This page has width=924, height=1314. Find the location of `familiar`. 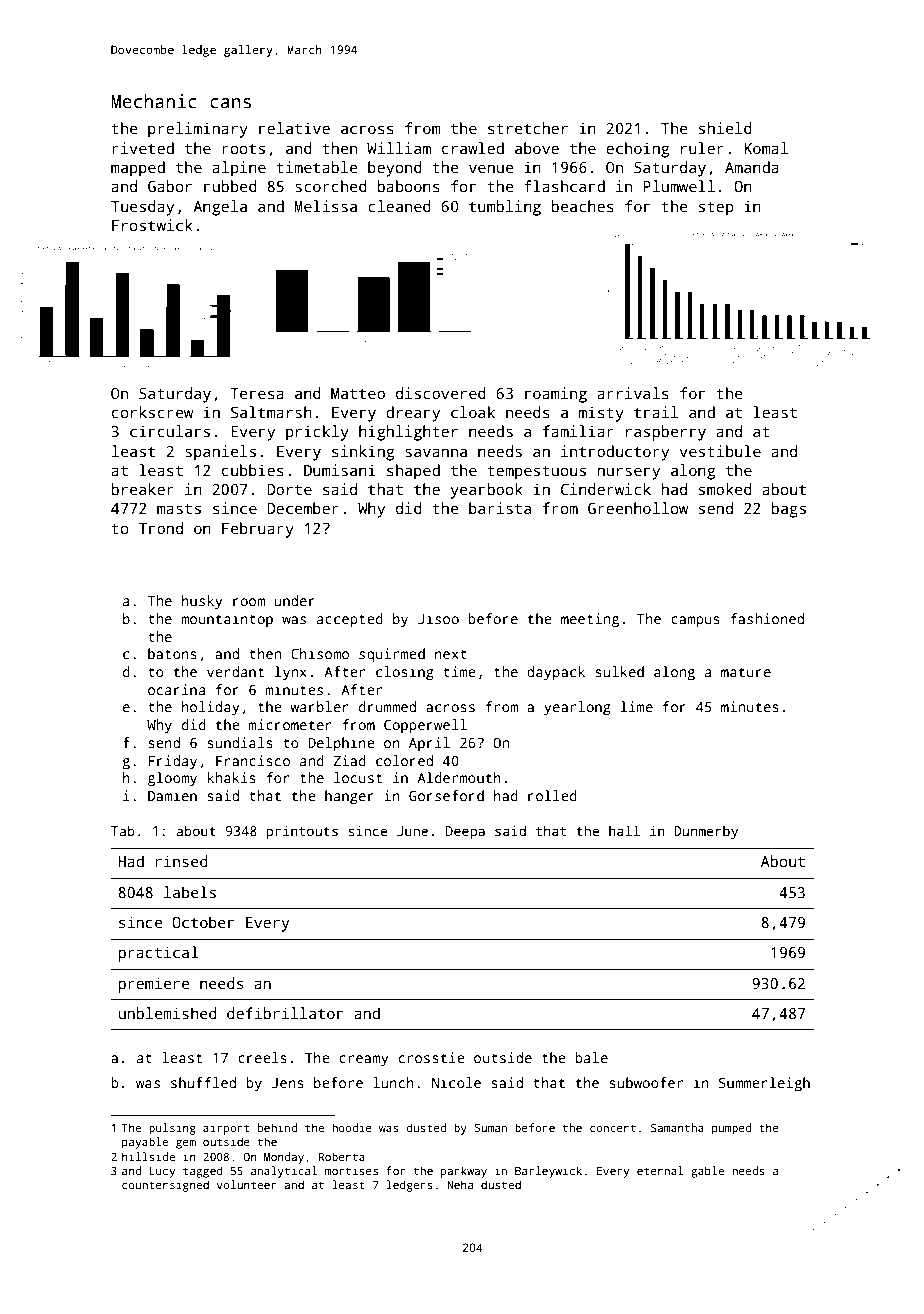

familiar is located at coordinates (578, 431).
